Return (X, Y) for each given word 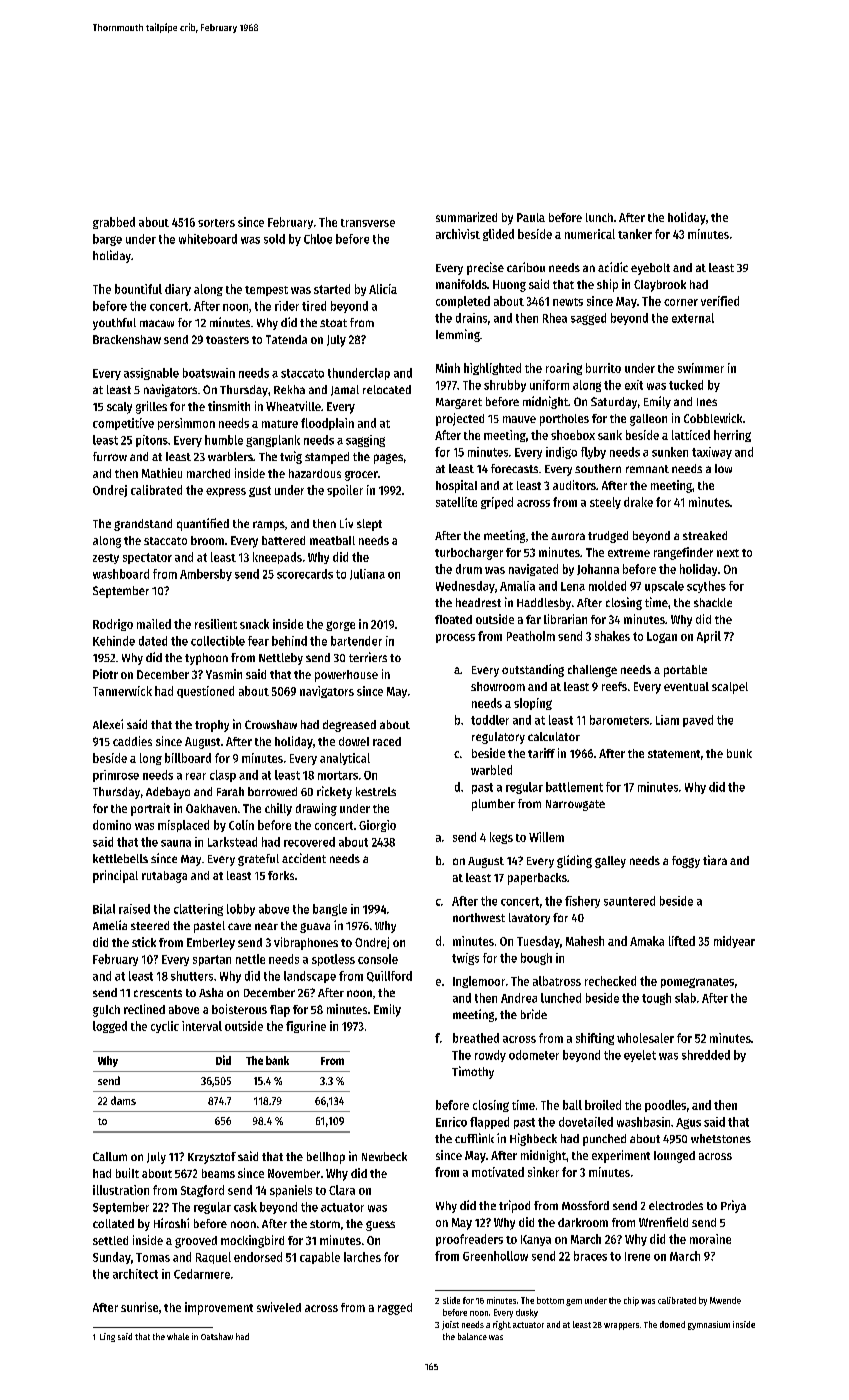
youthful (114, 324)
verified (720, 301)
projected (460, 419)
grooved (196, 1242)
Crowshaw (271, 724)
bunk (739, 753)
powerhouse (346, 676)
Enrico (451, 1122)
